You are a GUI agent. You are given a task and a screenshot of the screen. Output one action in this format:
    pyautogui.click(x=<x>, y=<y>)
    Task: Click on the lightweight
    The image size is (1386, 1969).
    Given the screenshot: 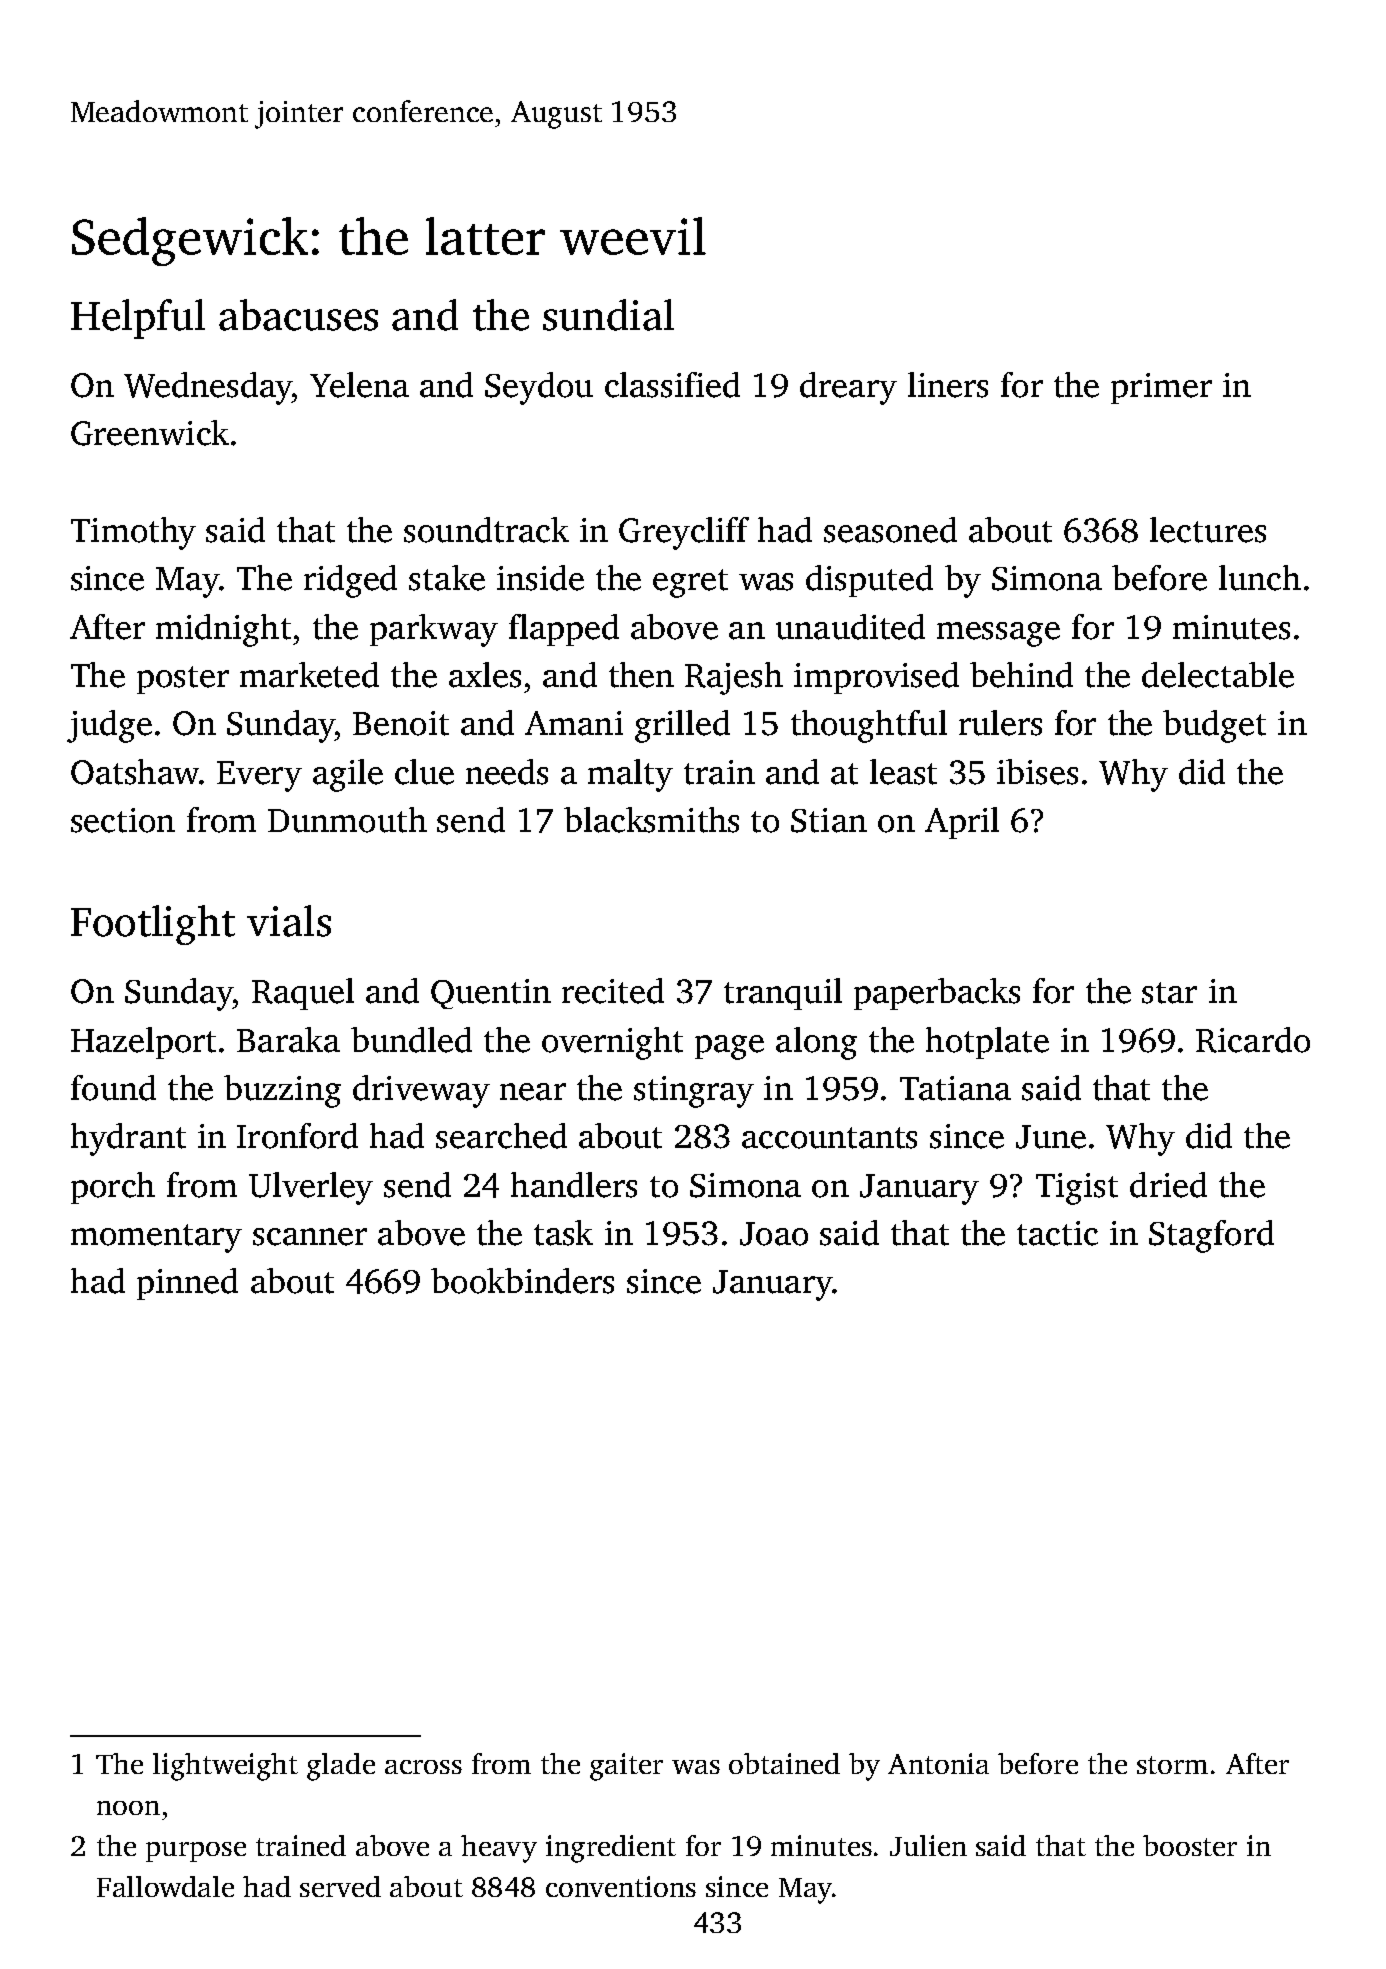 What is the action you would take?
    pyautogui.click(x=225, y=1767)
